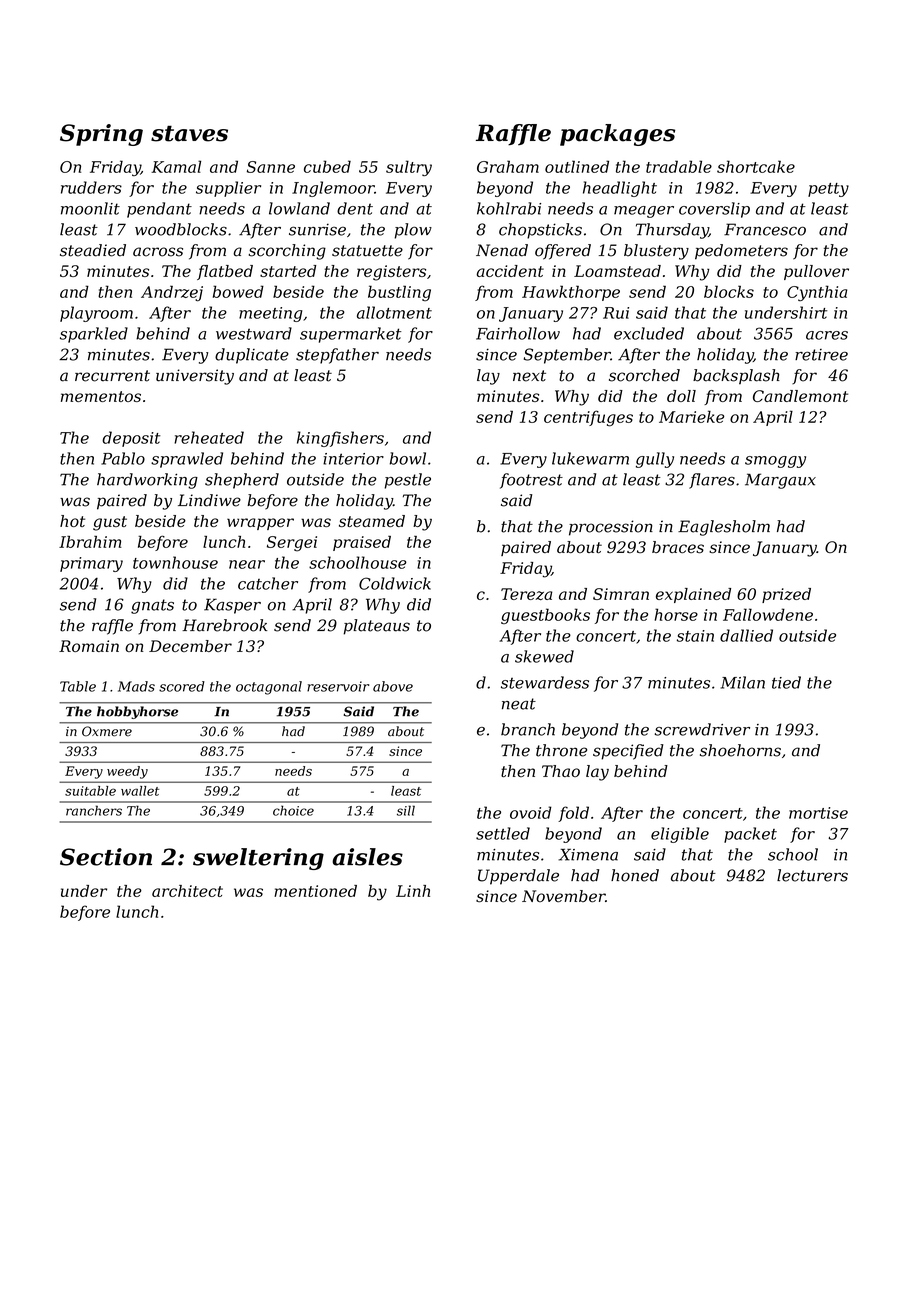  Describe the element at coordinates (372, 521) in the screenshot. I see `steamed` at that location.
